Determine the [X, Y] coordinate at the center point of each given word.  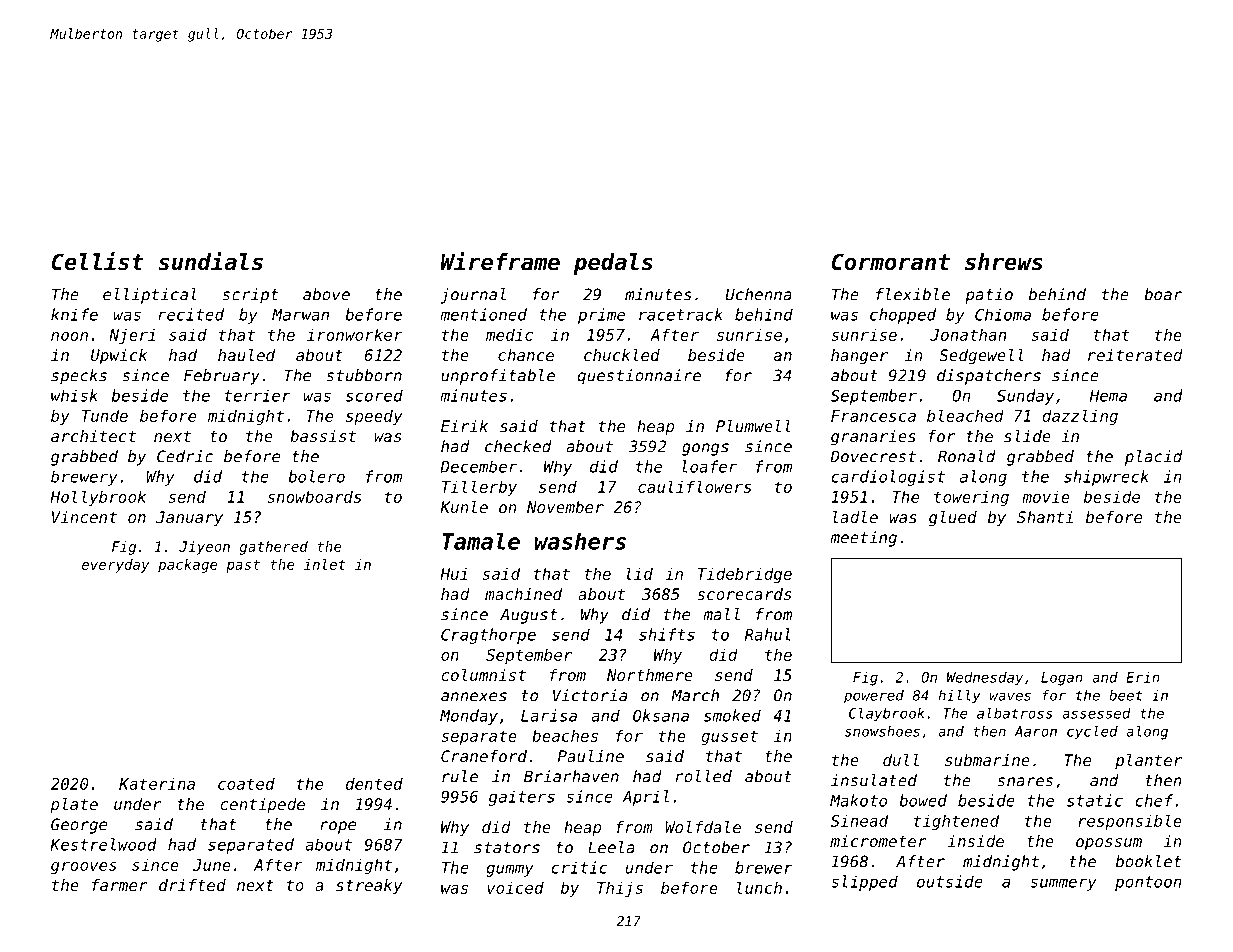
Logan [1062, 679]
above [326, 294]
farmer [120, 885]
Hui [454, 573]
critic [579, 867]
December [478, 466]
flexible [913, 294]
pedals [613, 264]
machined [523, 594]
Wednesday [985, 679]
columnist [483, 675]
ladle [855, 517]
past [243, 566]
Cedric [185, 456]
